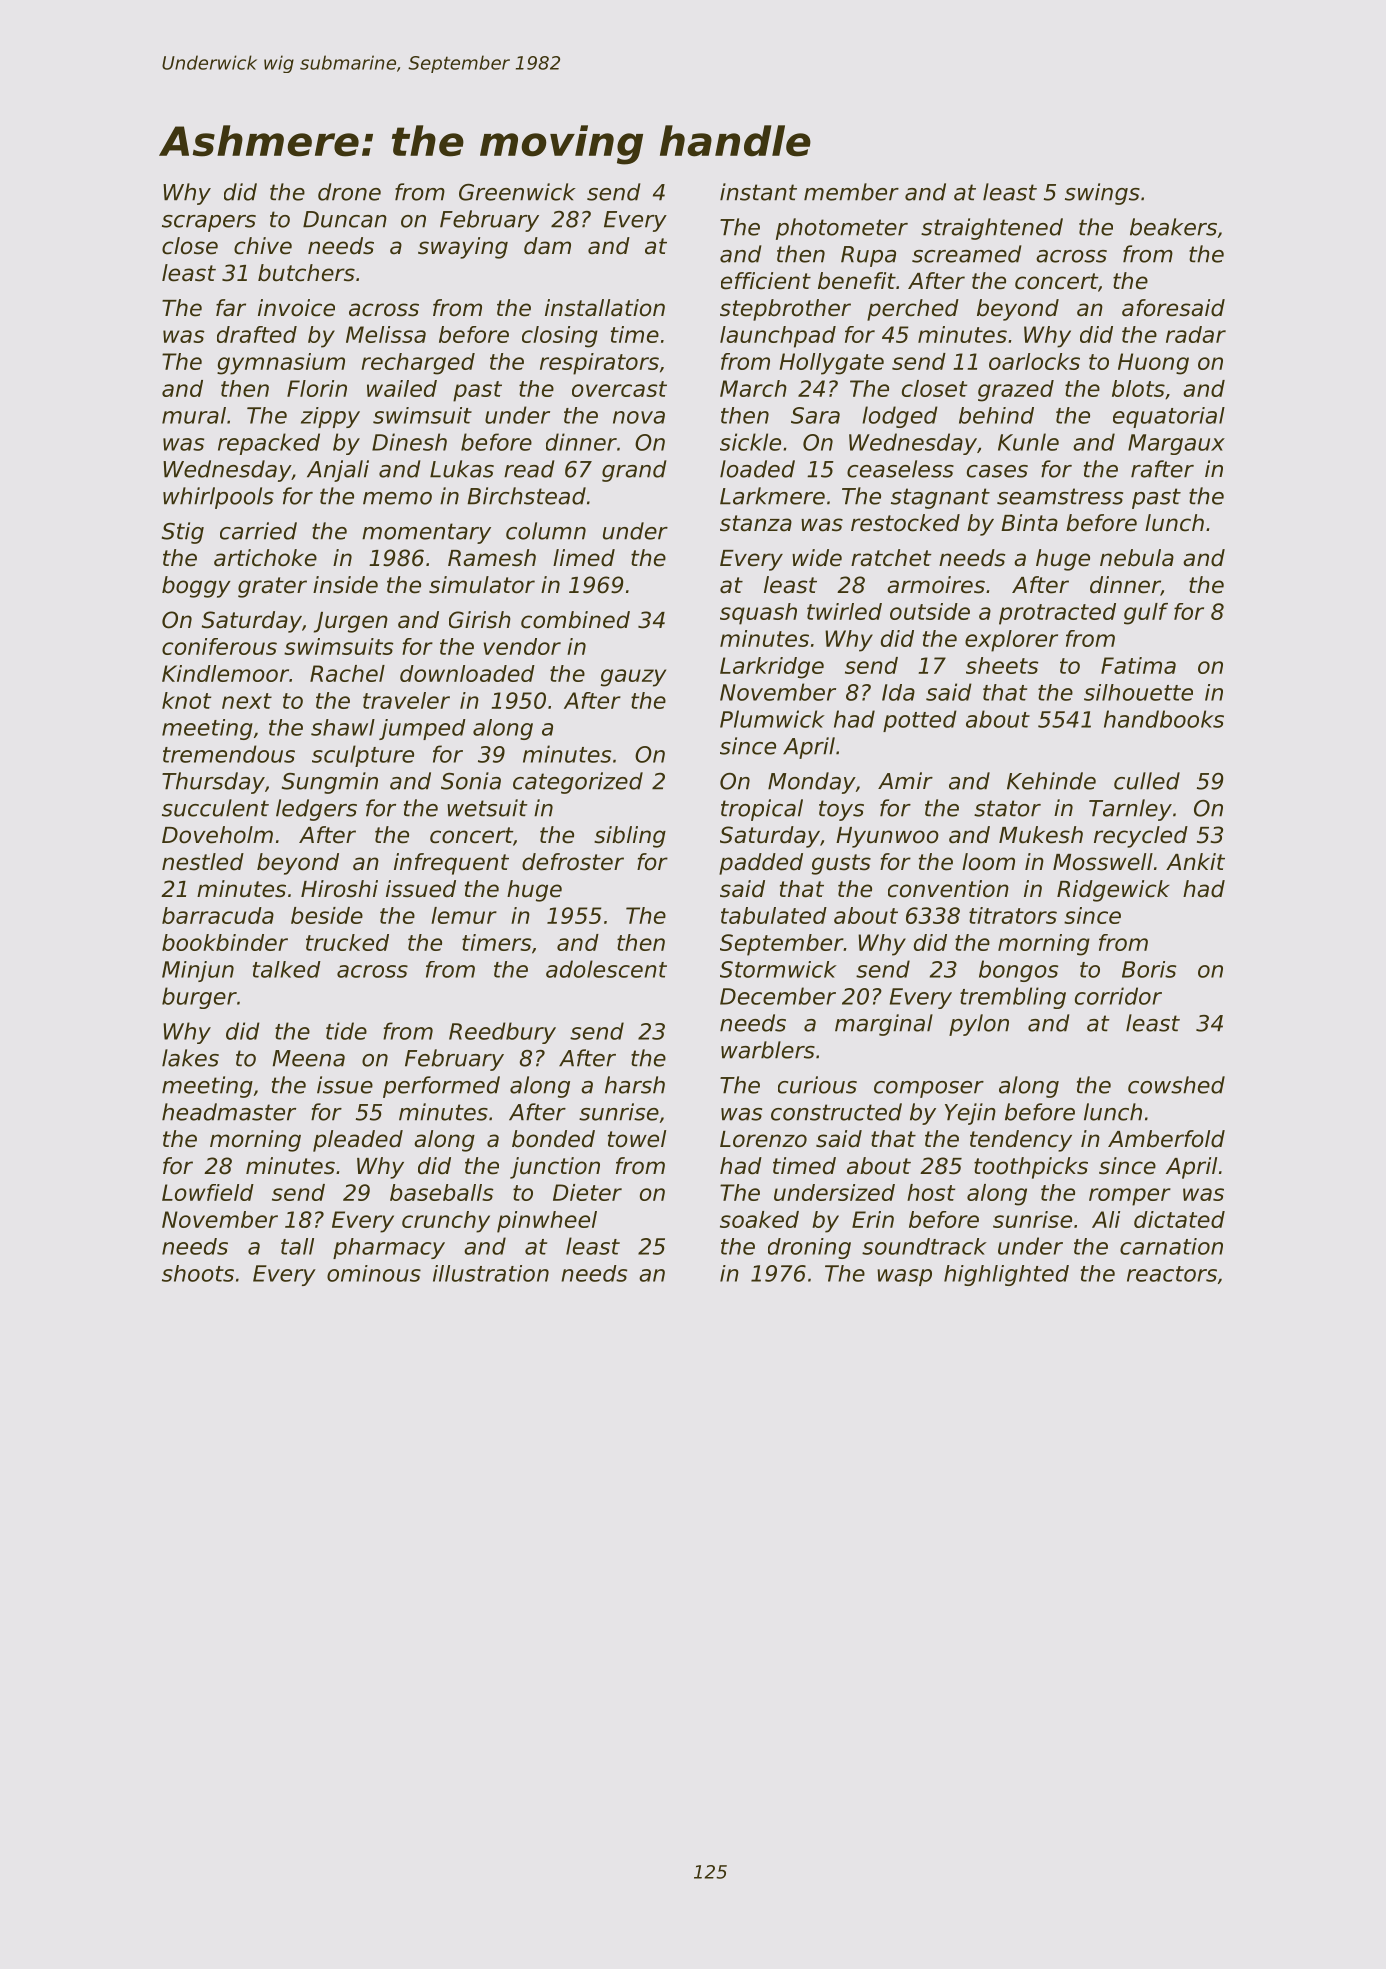 The width and height of the screenshot is (1386, 1969). What do you see at coordinates (502, 1033) in the screenshot?
I see `Reedbury` at bounding box center [502, 1033].
